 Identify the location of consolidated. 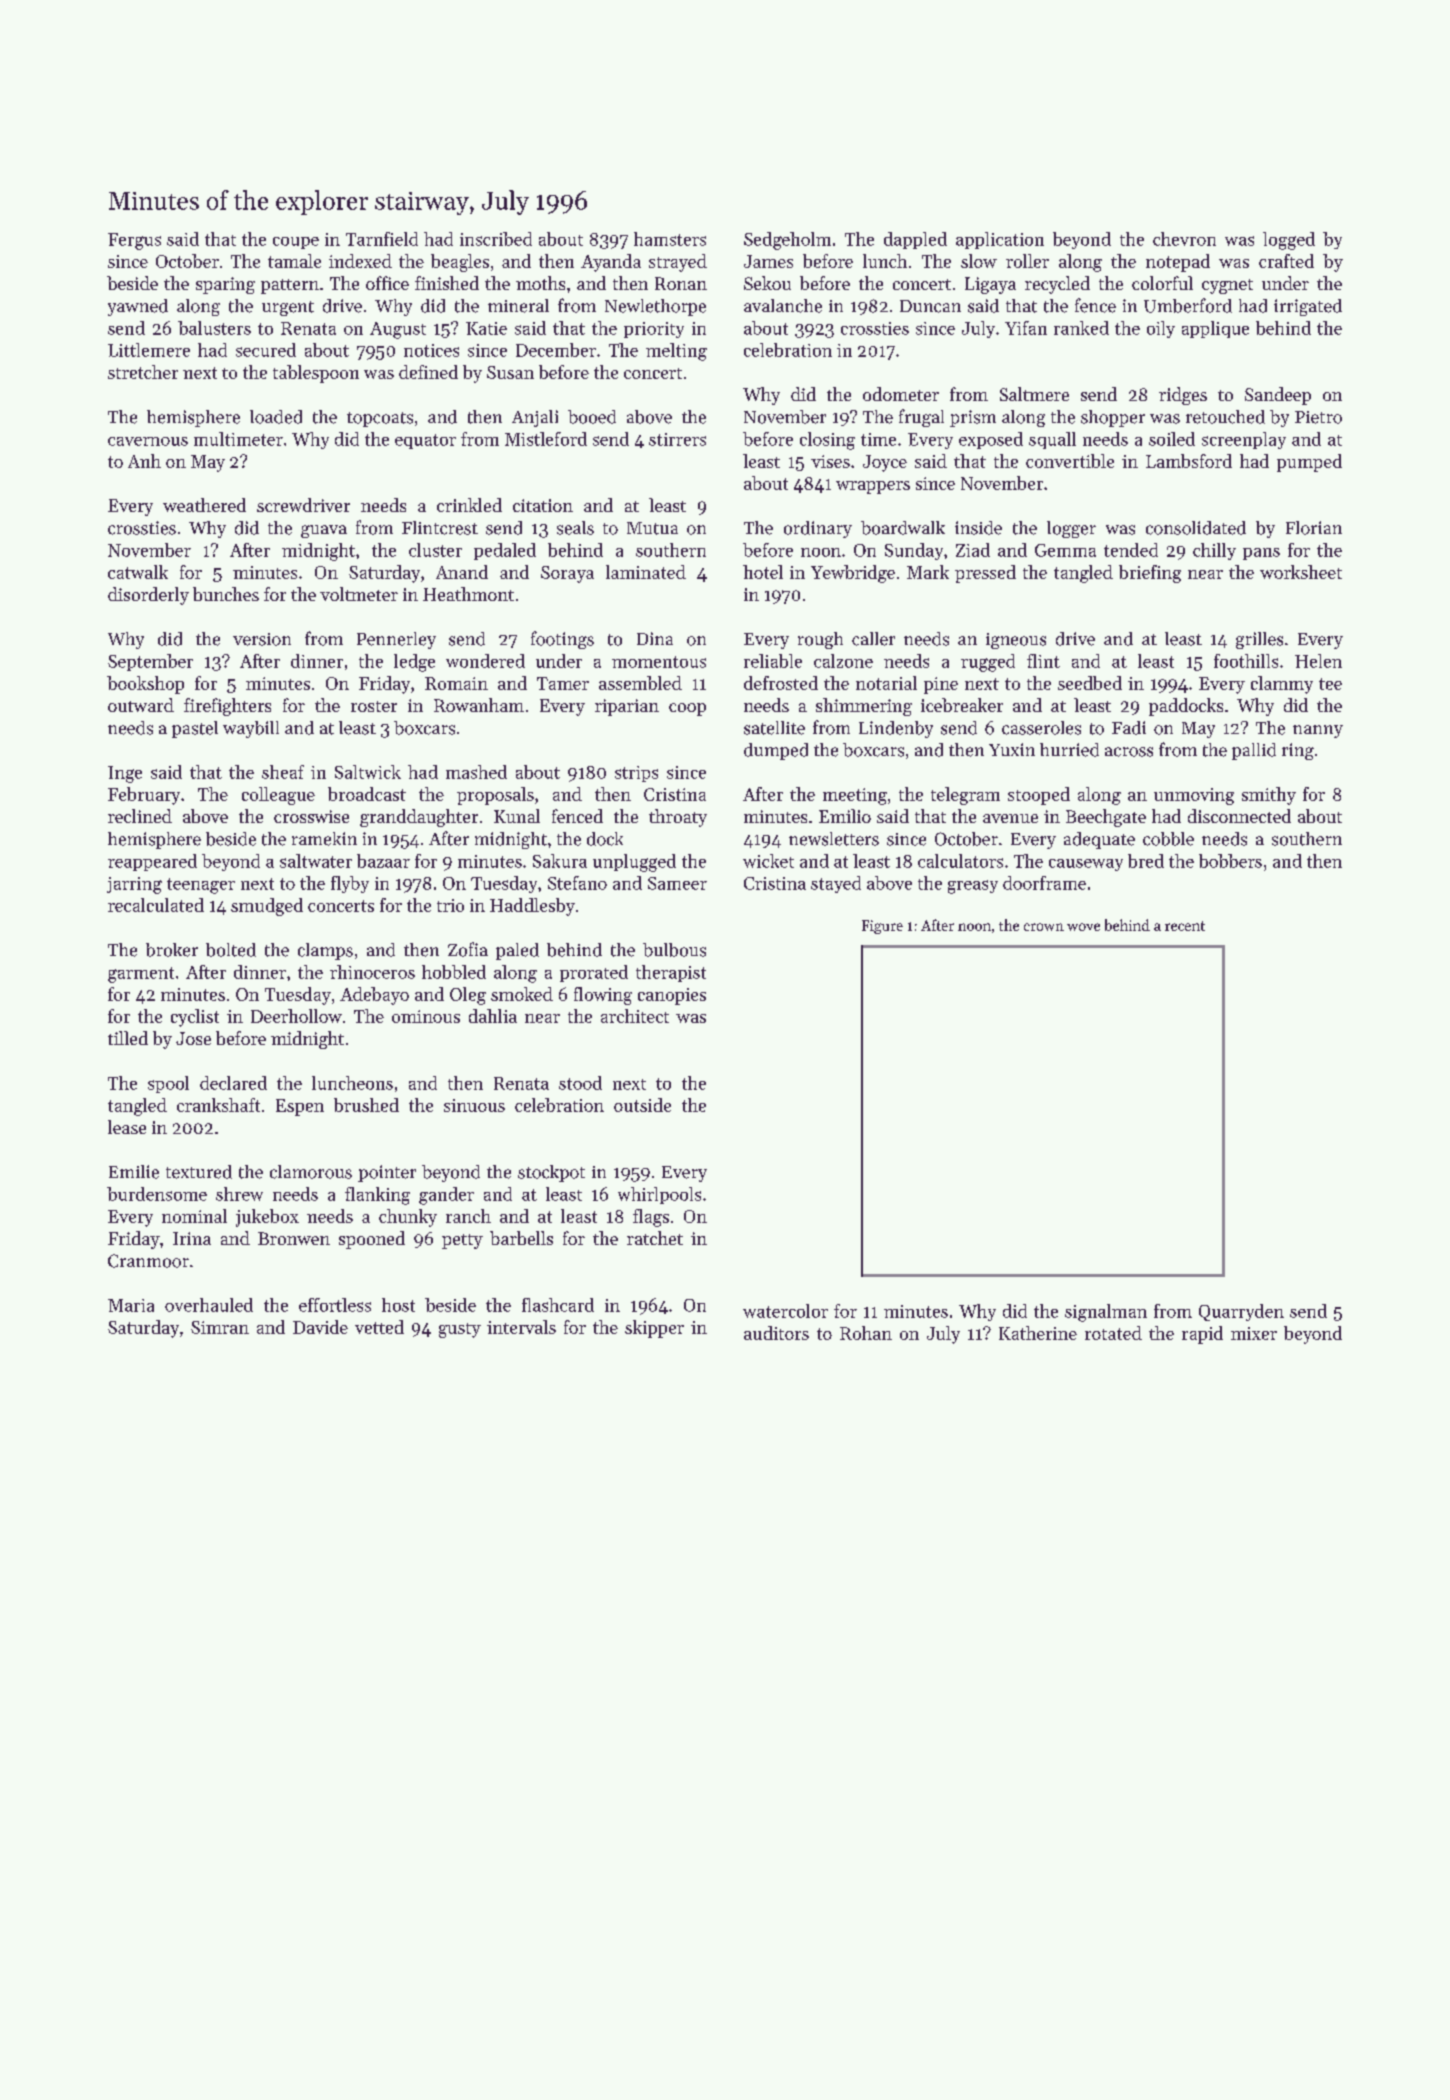
(1196, 528).
